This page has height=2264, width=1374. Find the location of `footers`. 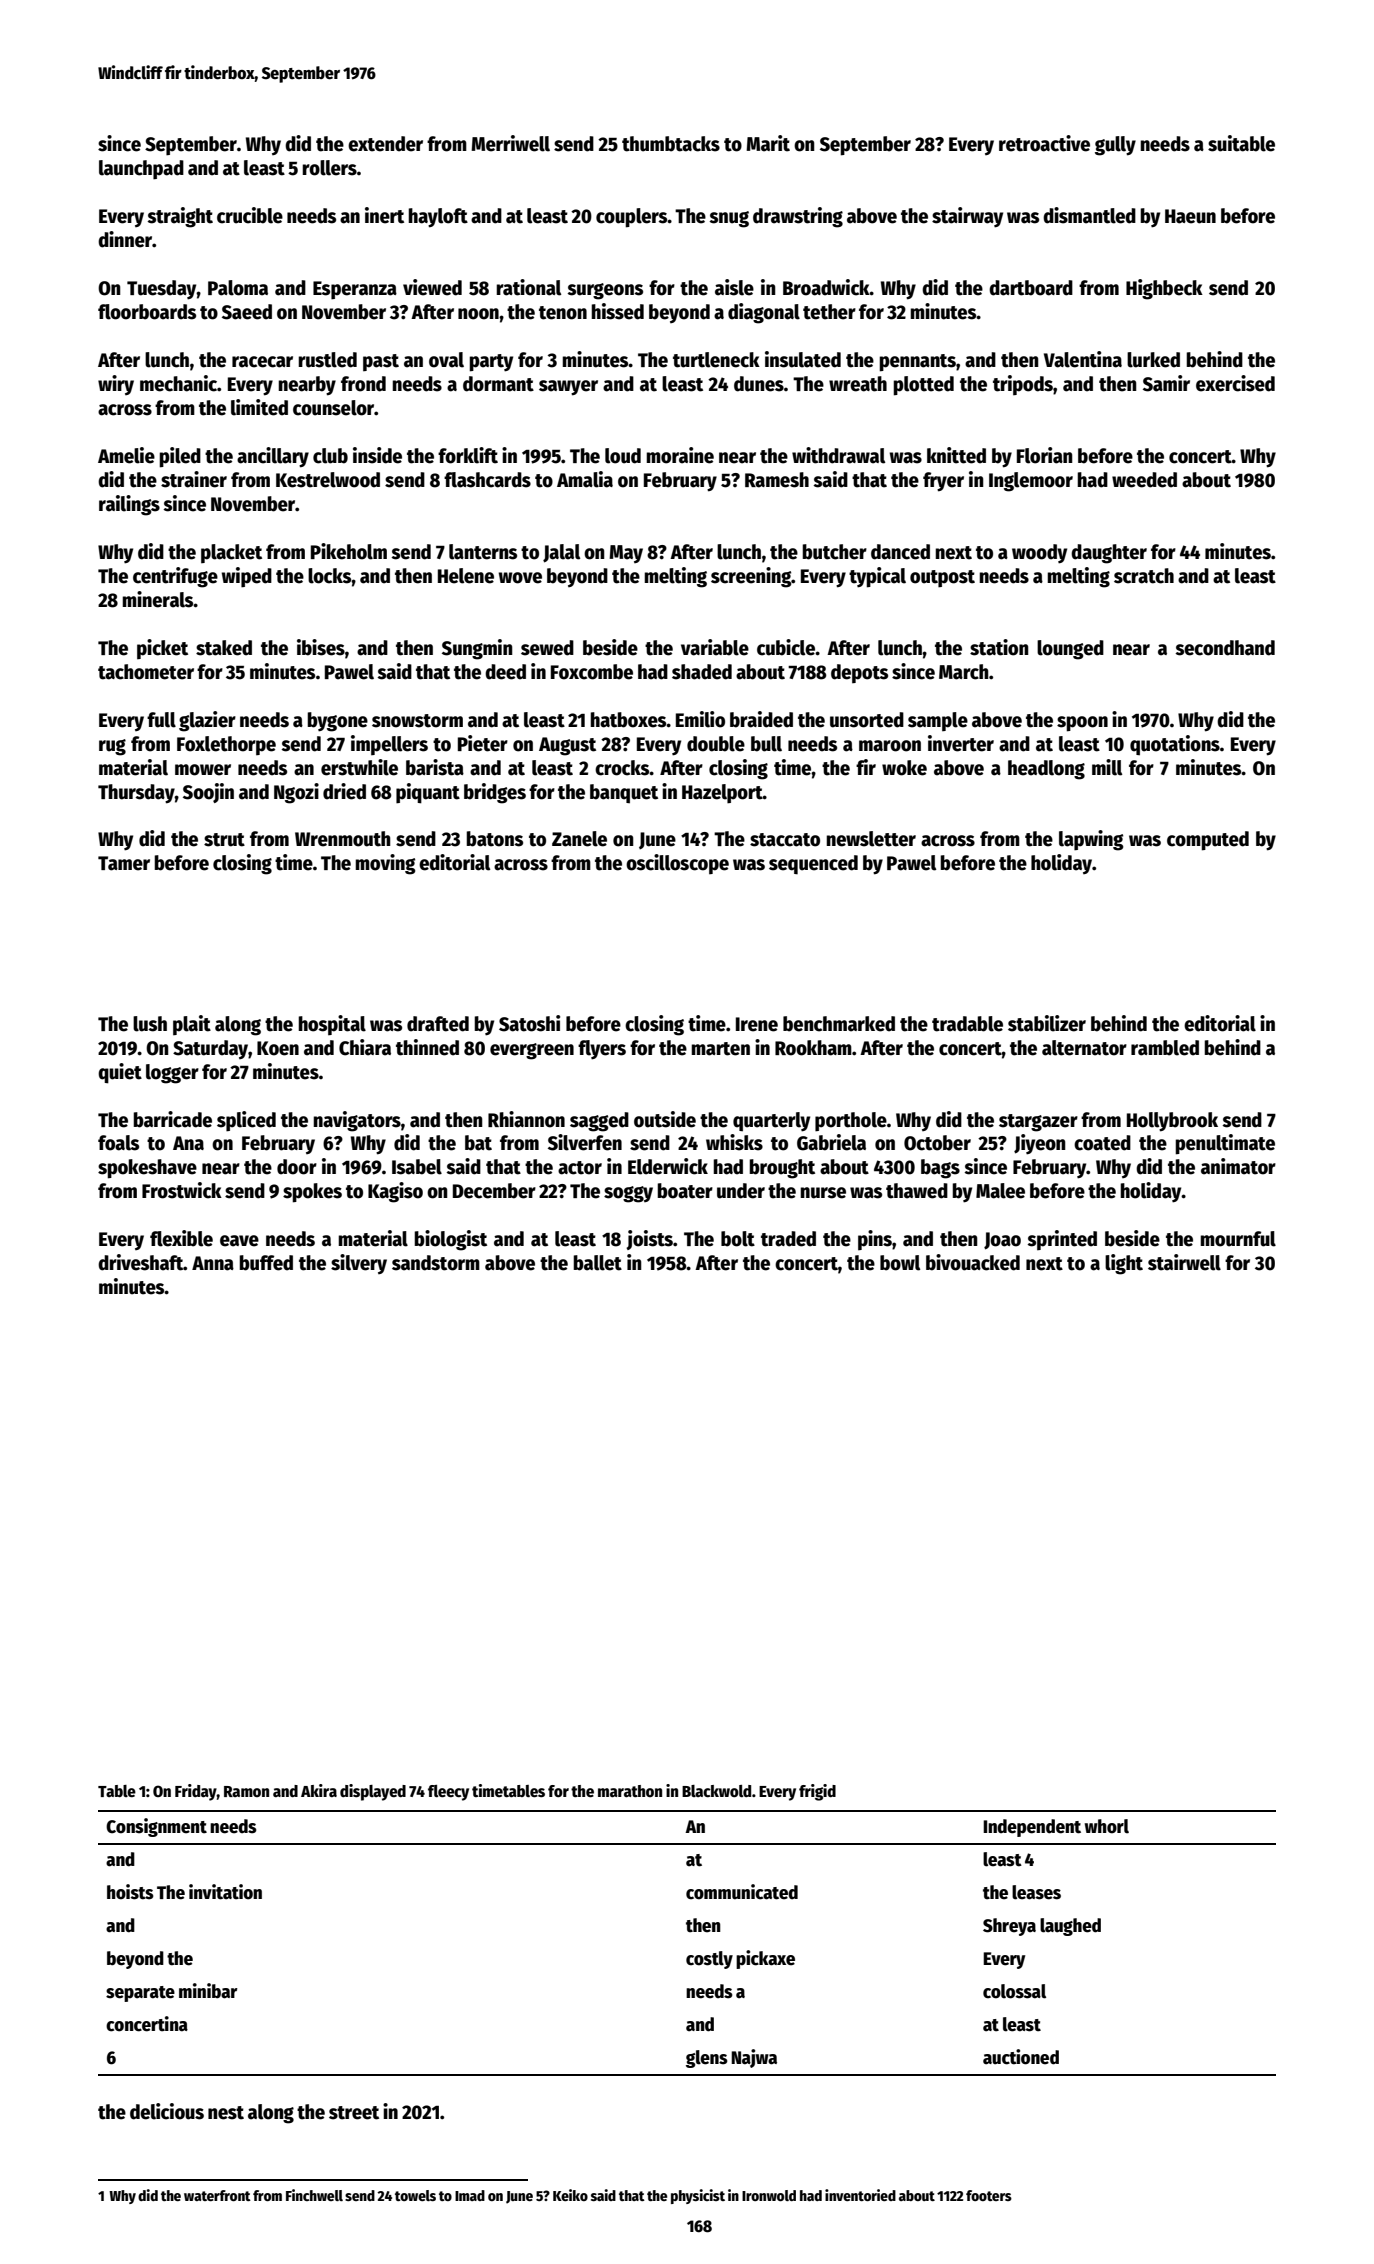

footers is located at coordinates (989, 2195).
